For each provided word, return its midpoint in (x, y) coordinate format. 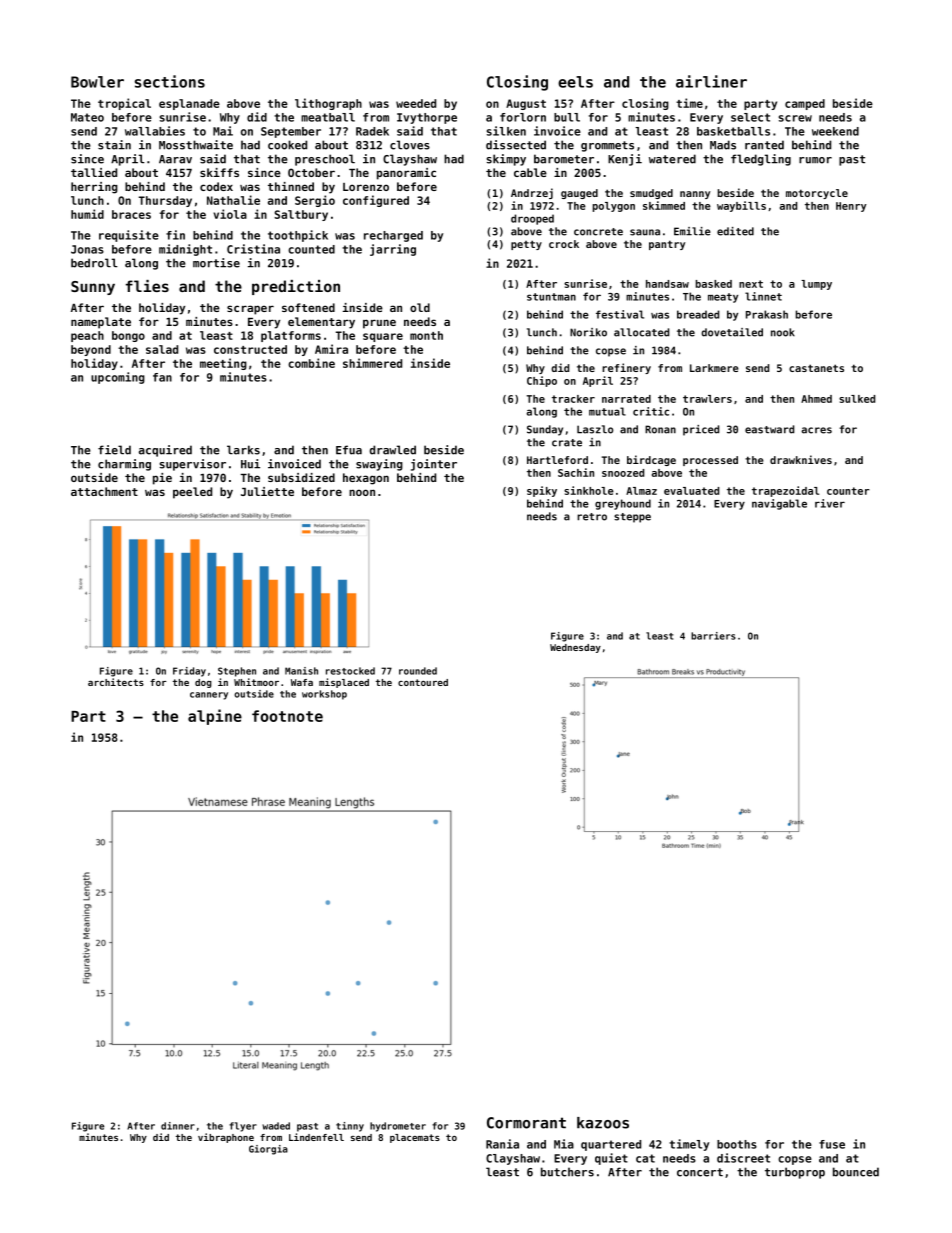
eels (575, 82)
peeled (192, 493)
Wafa (302, 682)
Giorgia (268, 1150)
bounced (856, 1172)
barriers (713, 636)
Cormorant (526, 1123)
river (830, 503)
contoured (423, 682)
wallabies (155, 131)
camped (805, 104)
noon (362, 492)
